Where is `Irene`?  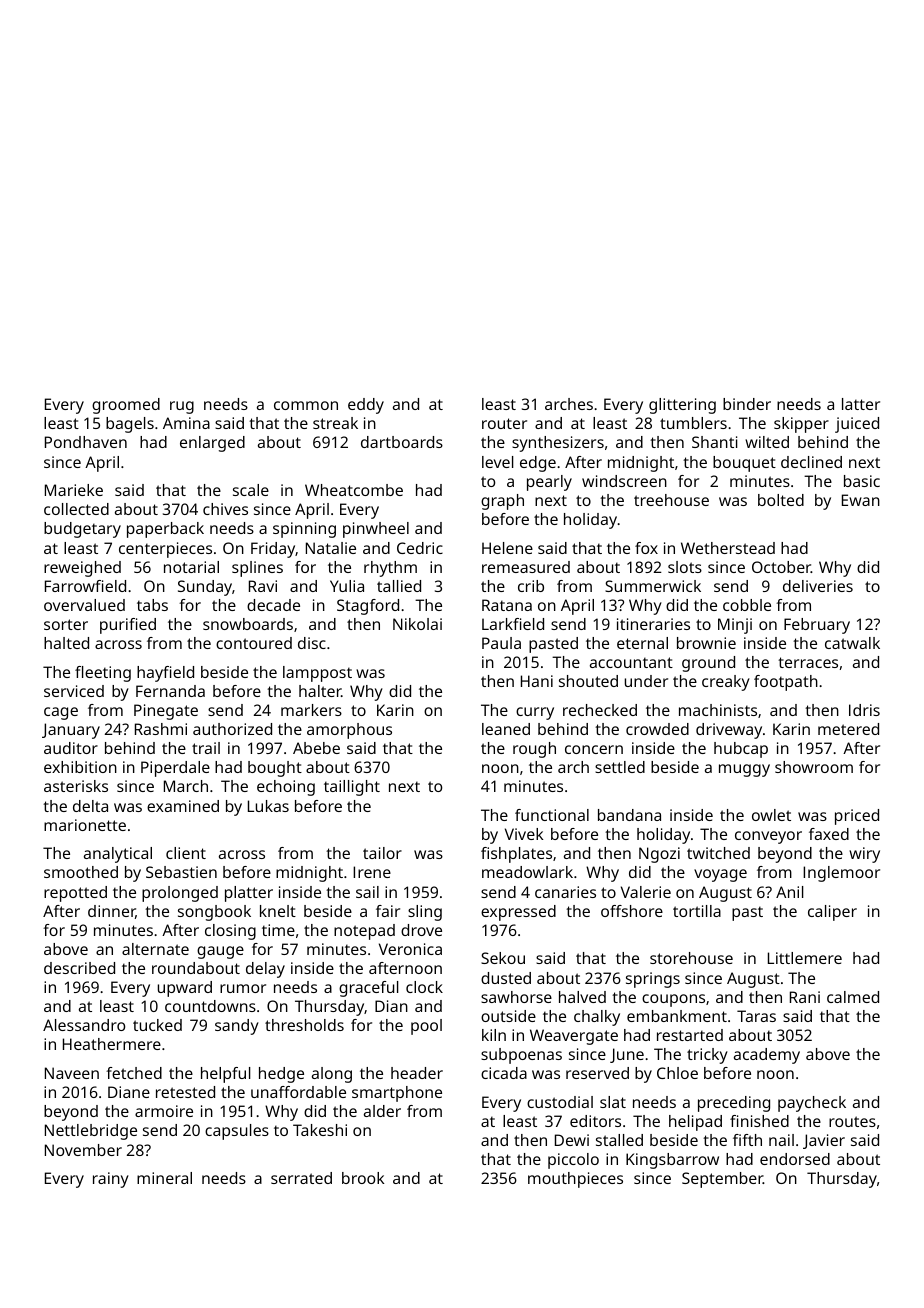
Irene is located at coordinates (372, 872).
